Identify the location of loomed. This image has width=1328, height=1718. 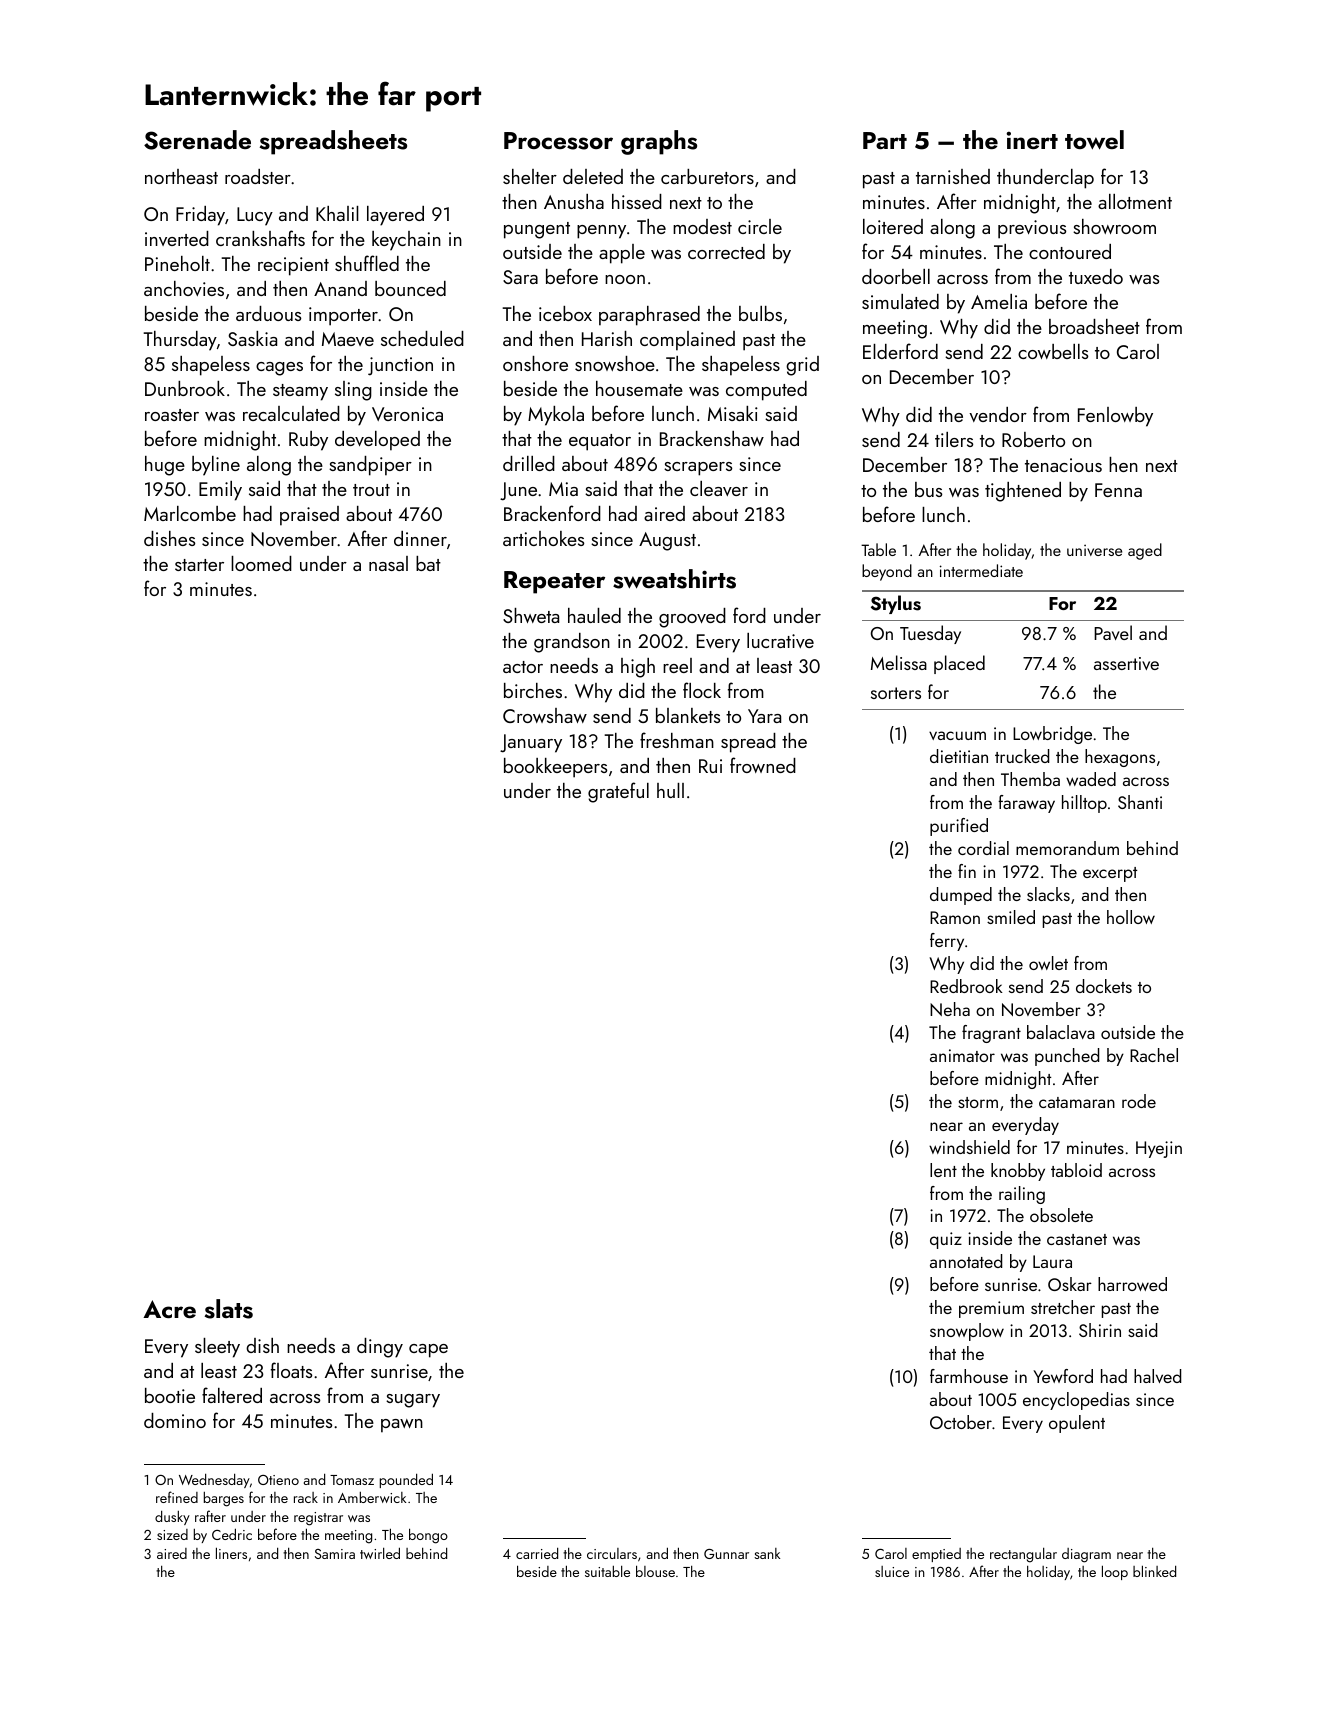
(261, 563).
